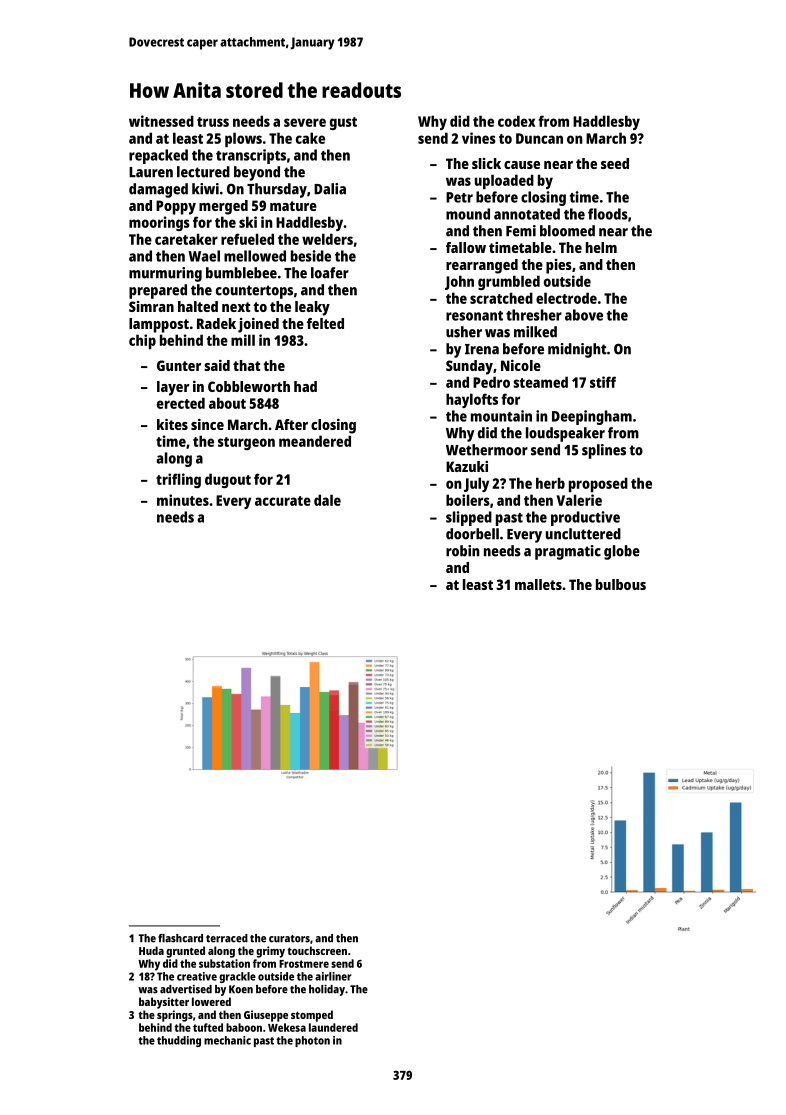  What do you see at coordinates (621, 584) in the document?
I see `bulbous` at bounding box center [621, 584].
